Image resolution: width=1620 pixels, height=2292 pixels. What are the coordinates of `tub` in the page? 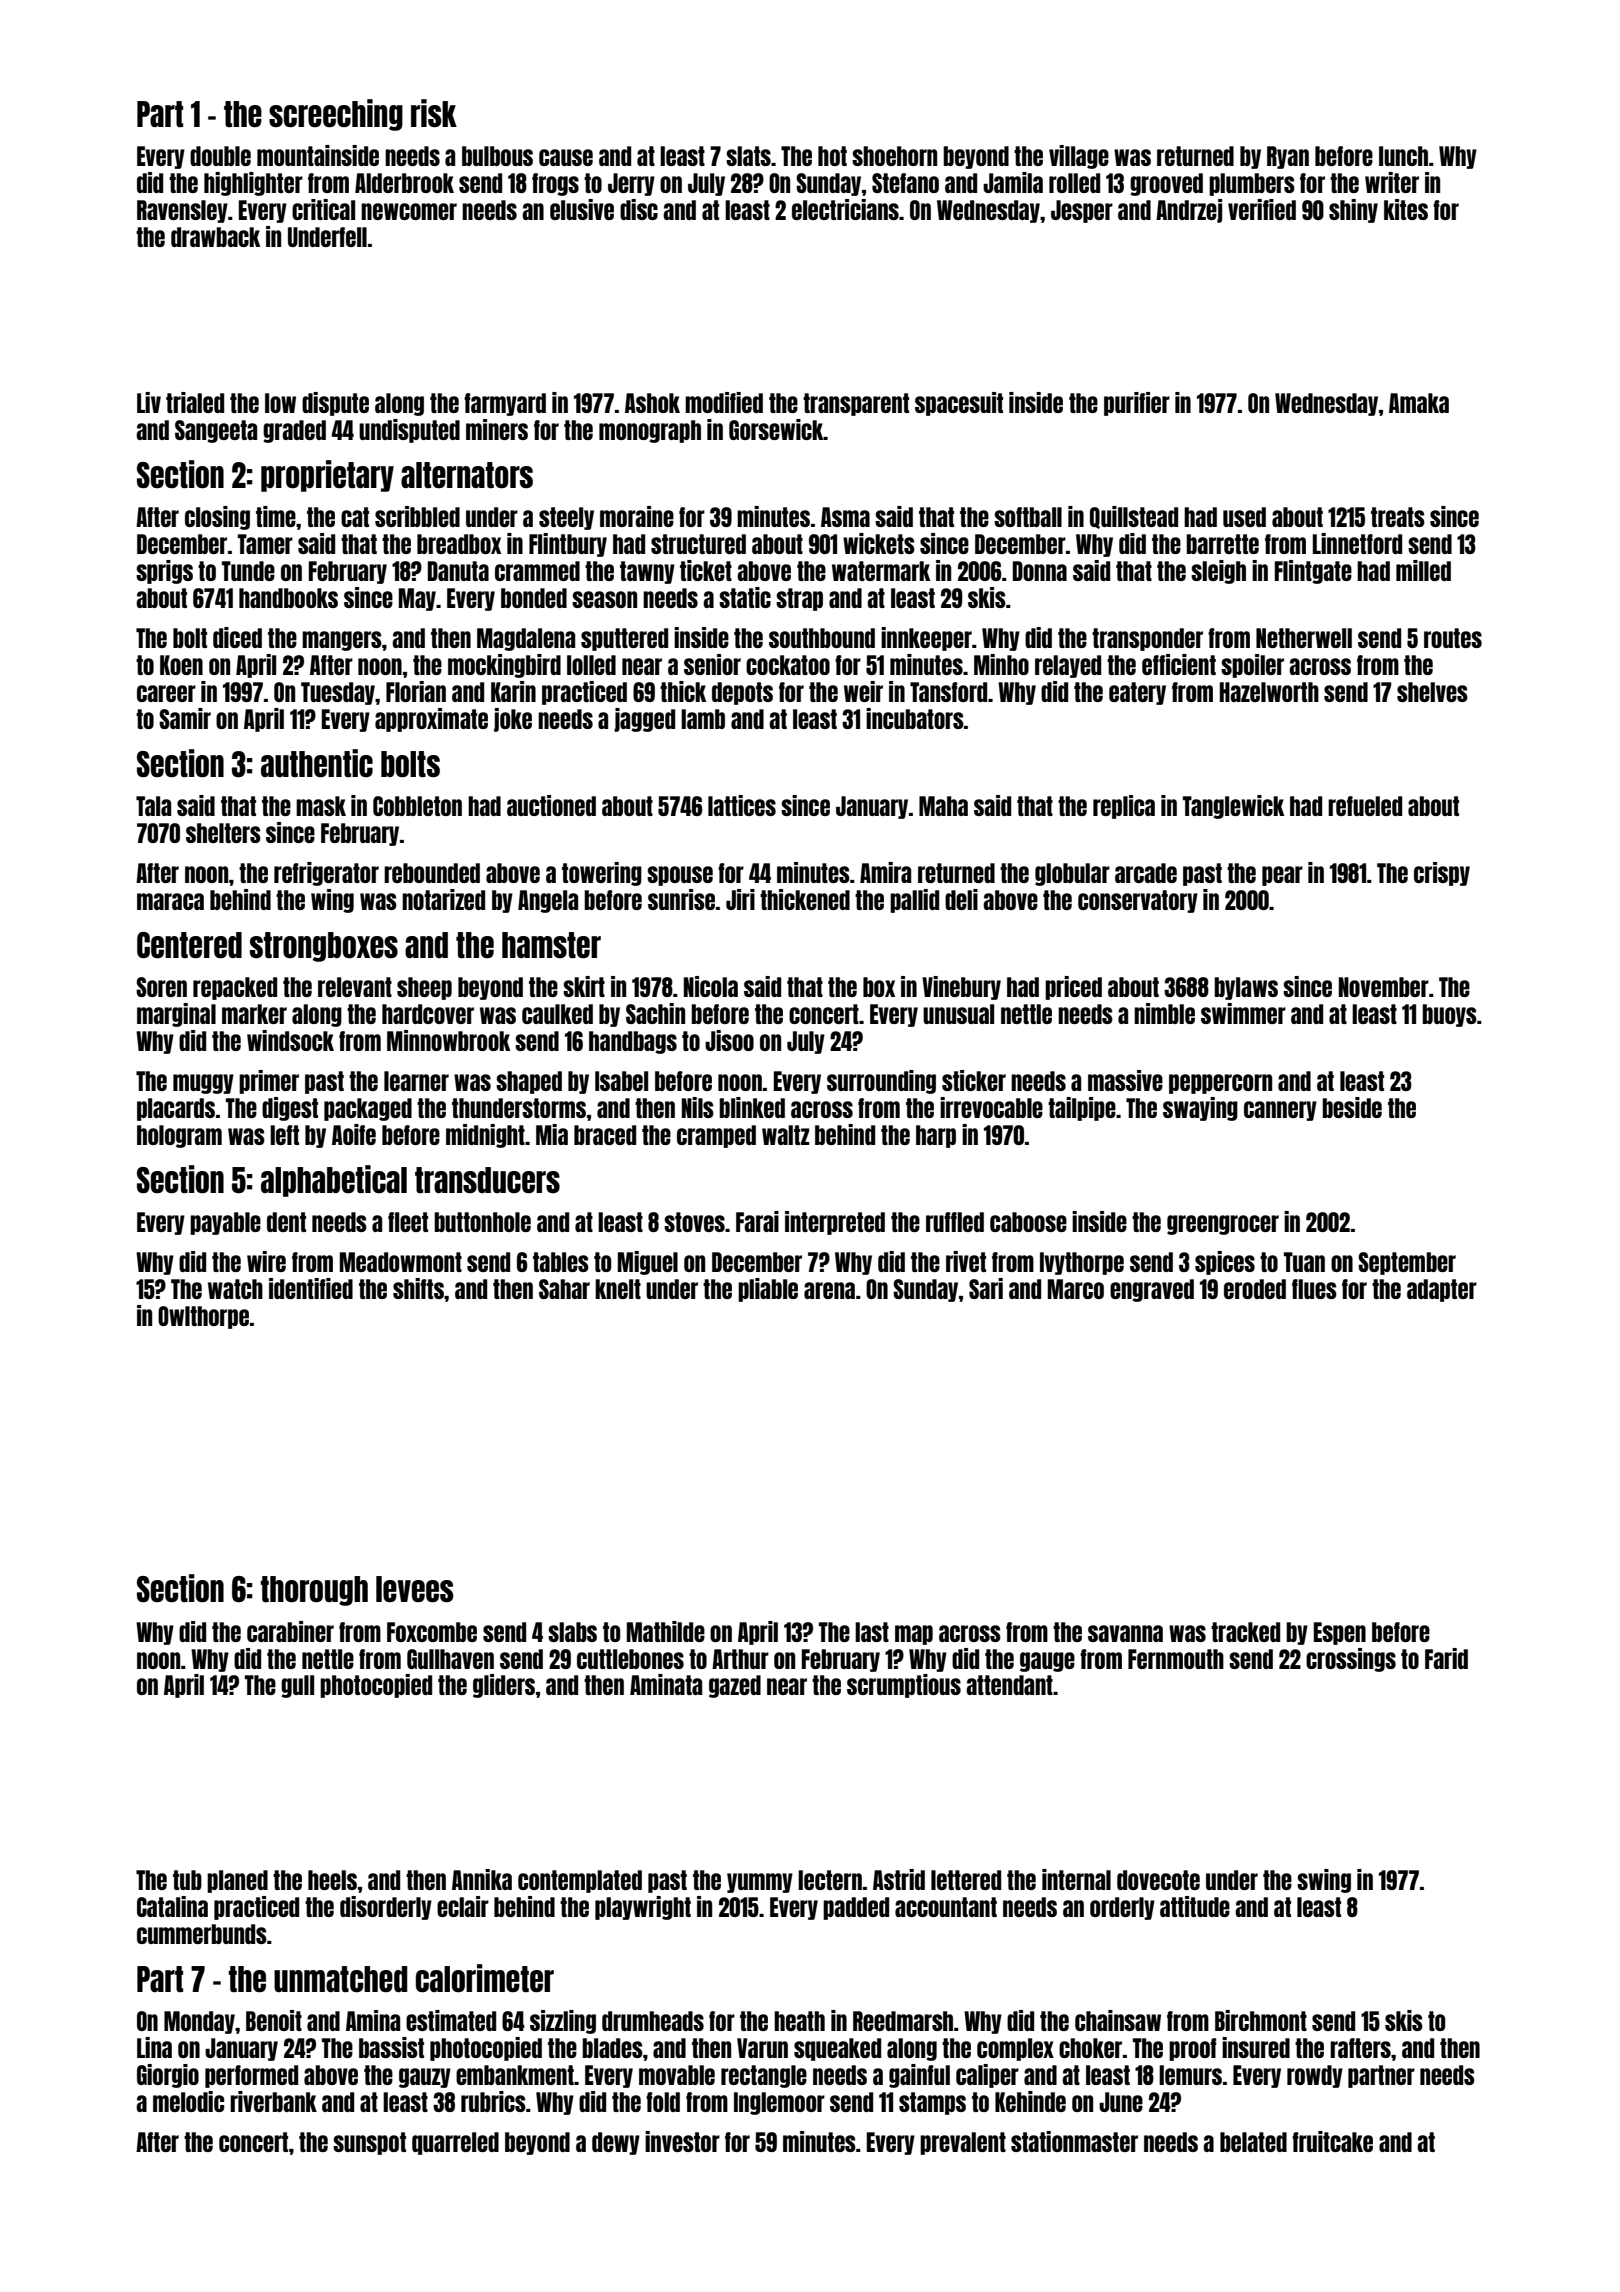 It's located at (187, 1880).
